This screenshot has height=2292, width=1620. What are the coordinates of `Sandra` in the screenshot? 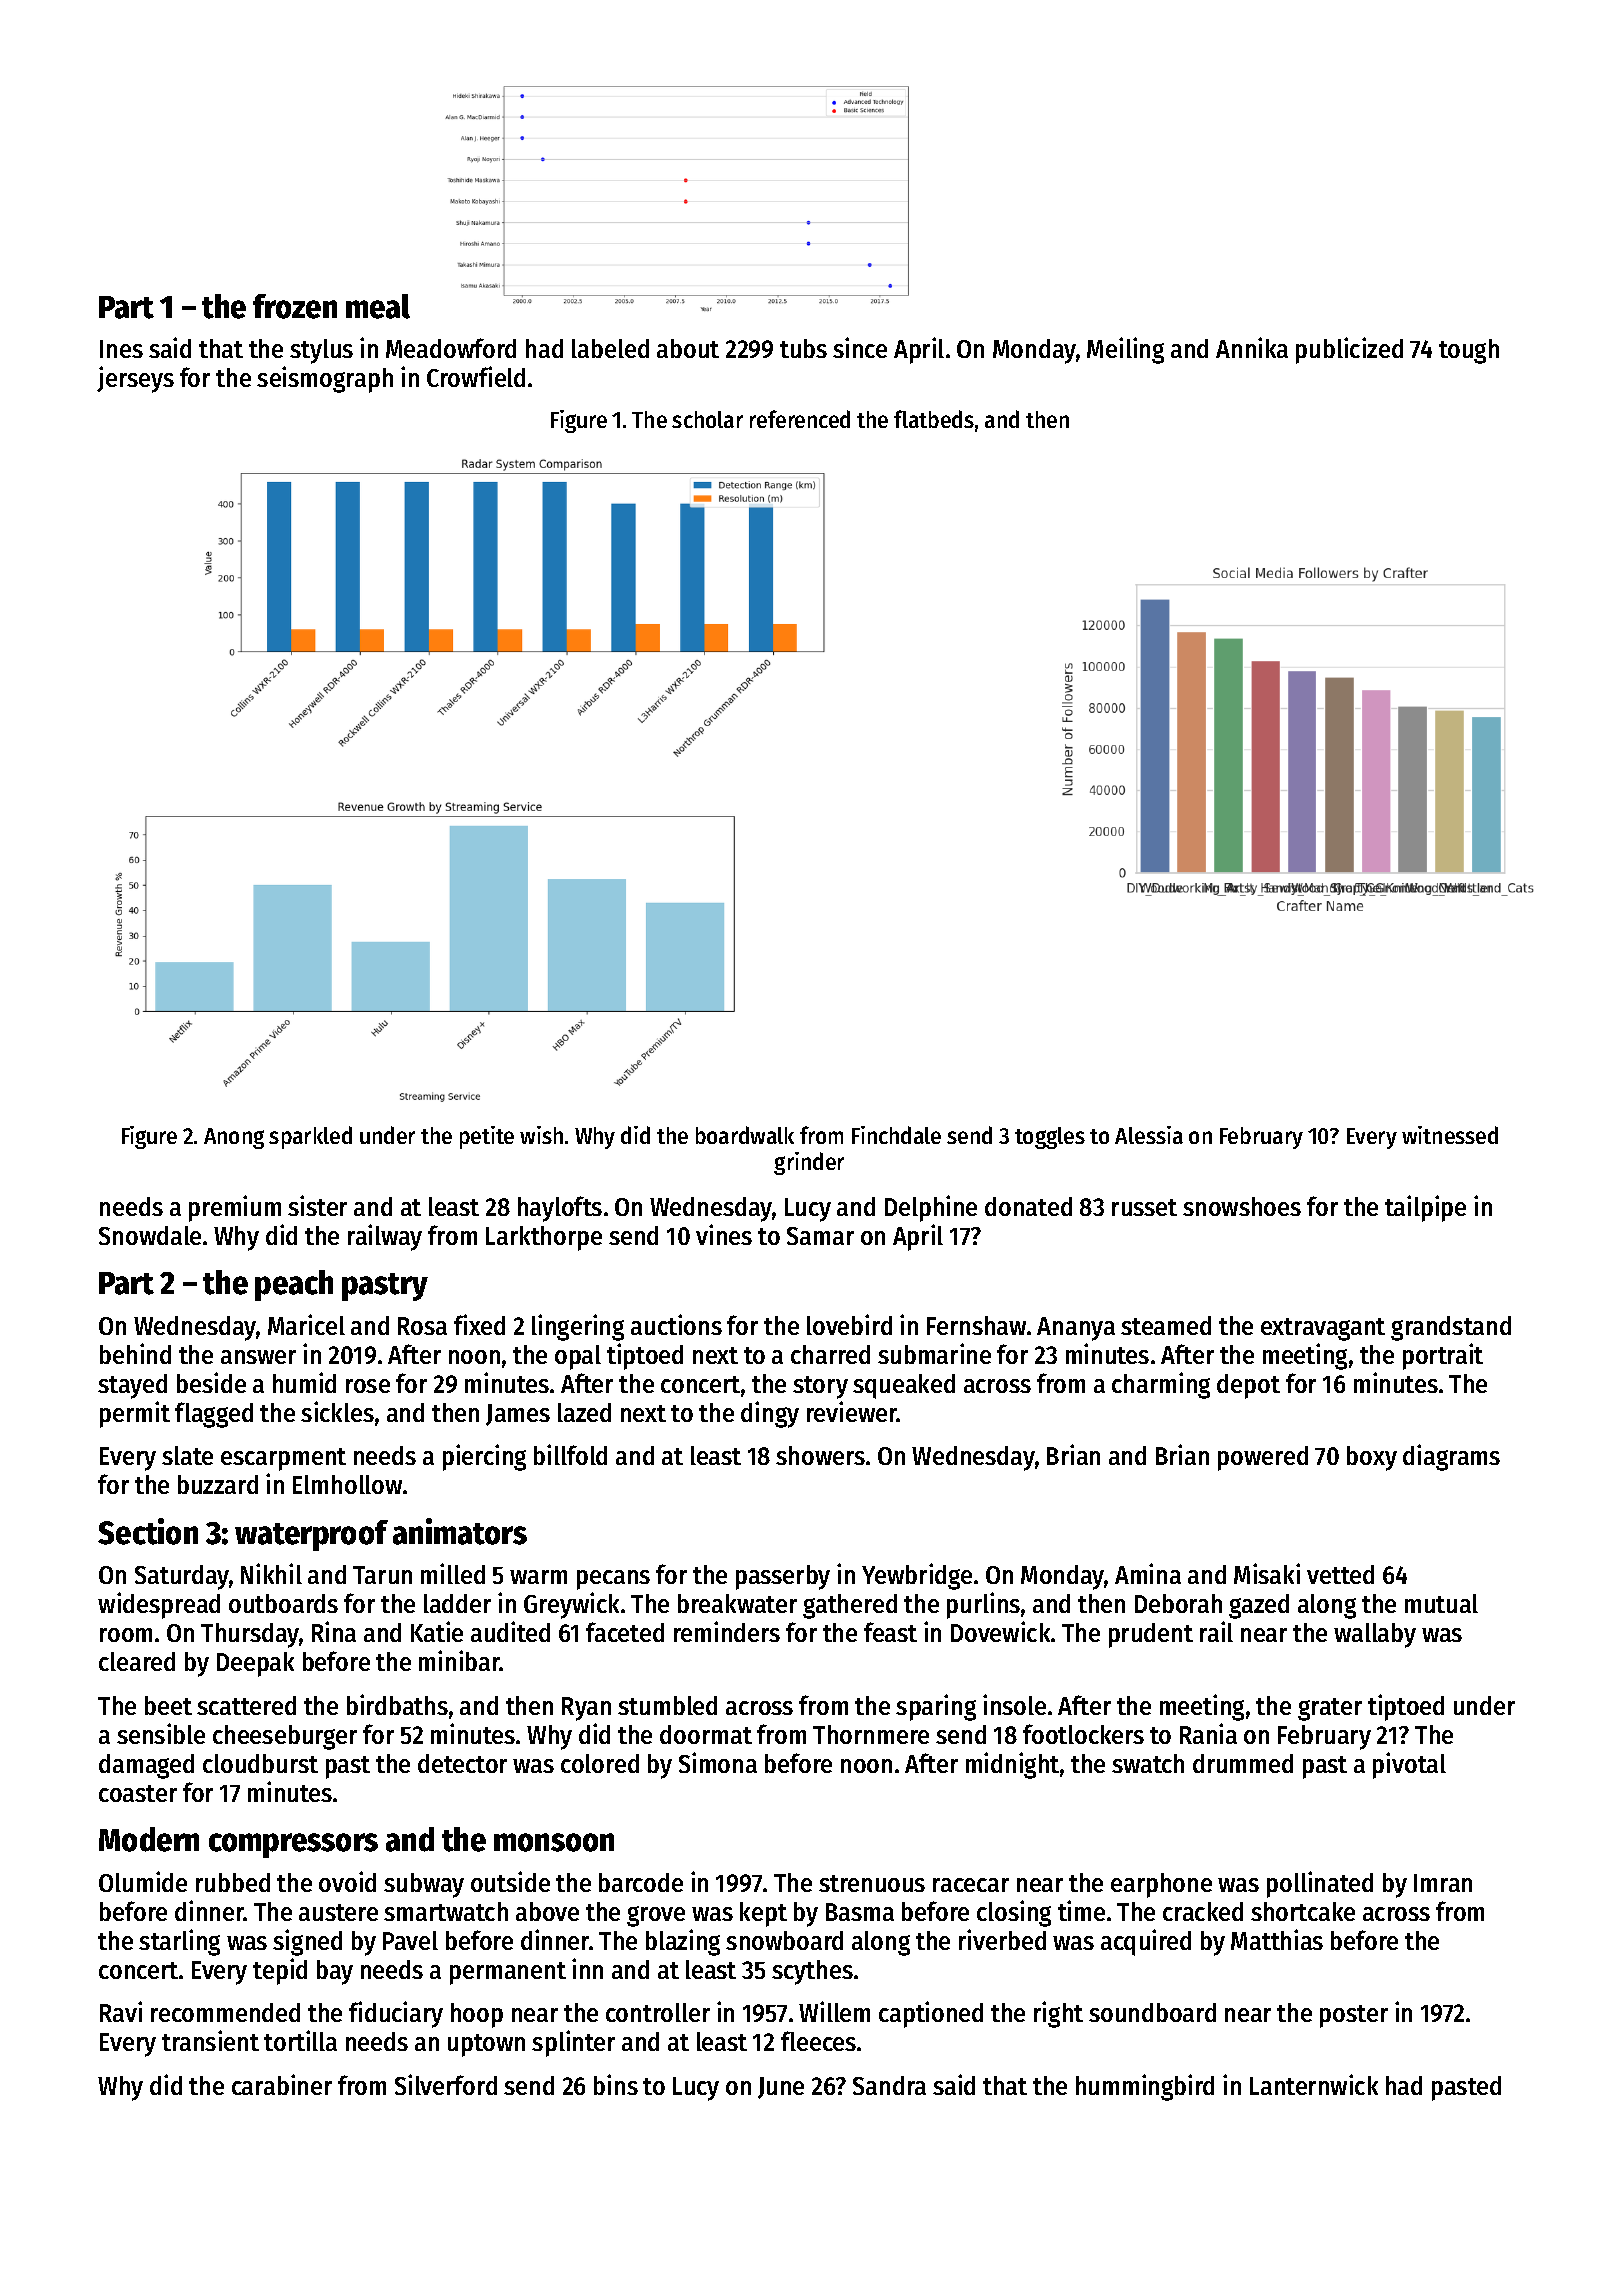 It's located at (889, 2085).
